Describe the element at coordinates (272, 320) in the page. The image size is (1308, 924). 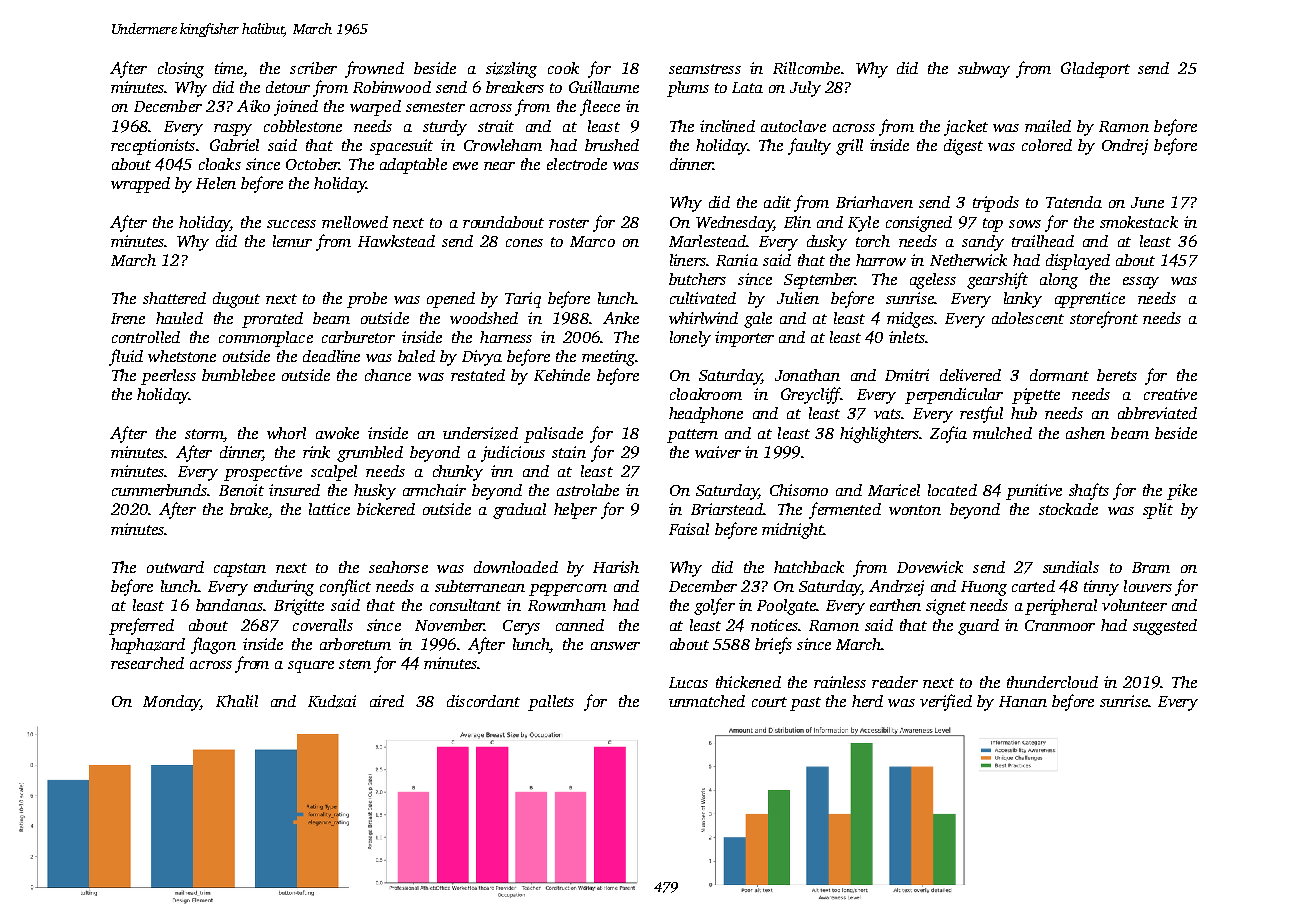
I see `prorated` at that location.
